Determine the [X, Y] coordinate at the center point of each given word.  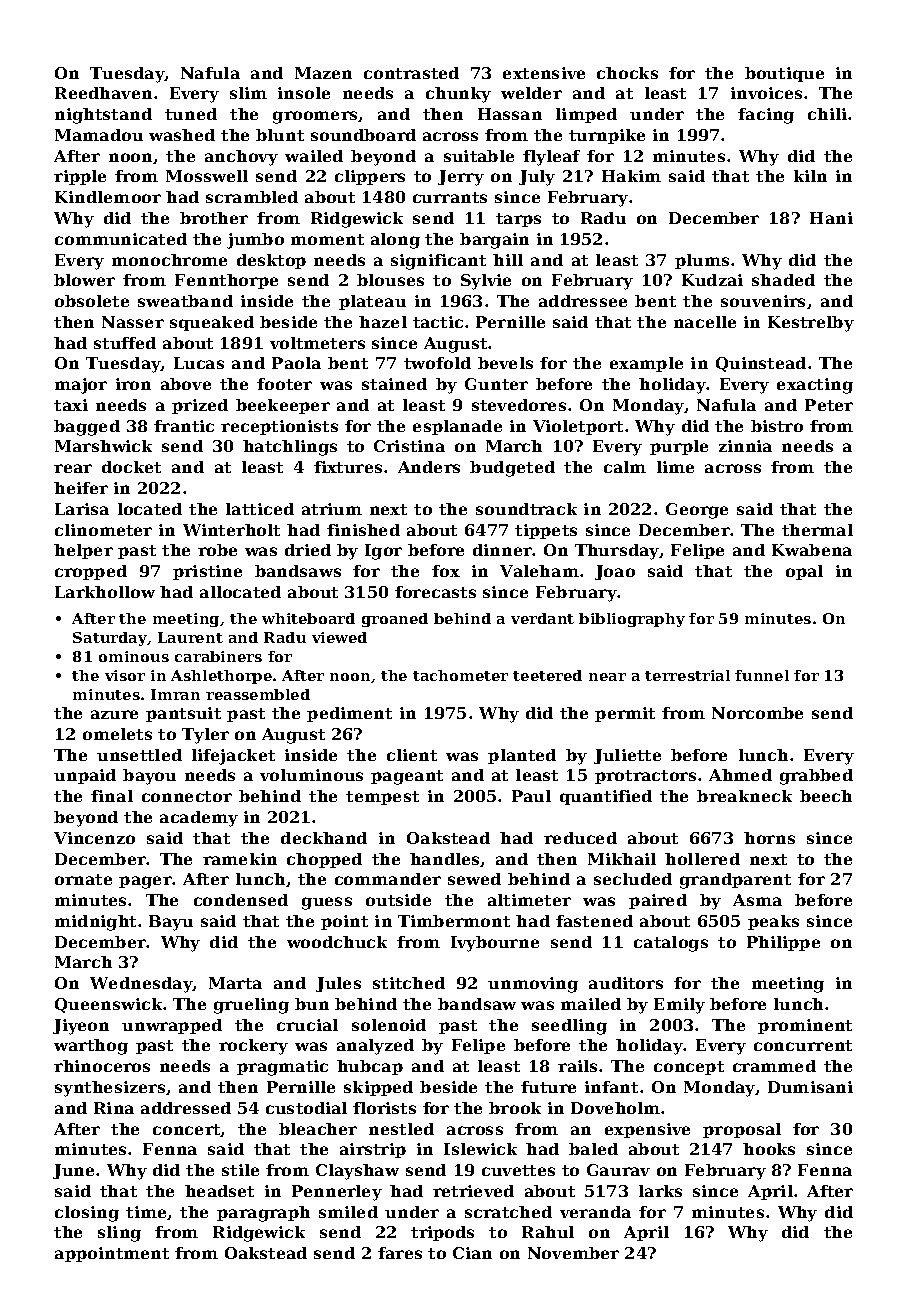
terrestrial [687, 675]
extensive [544, 73]
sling [119, 1234]
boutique [784, 74]
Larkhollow [105, 592]
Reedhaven [103, 93]
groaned [395, 620]
